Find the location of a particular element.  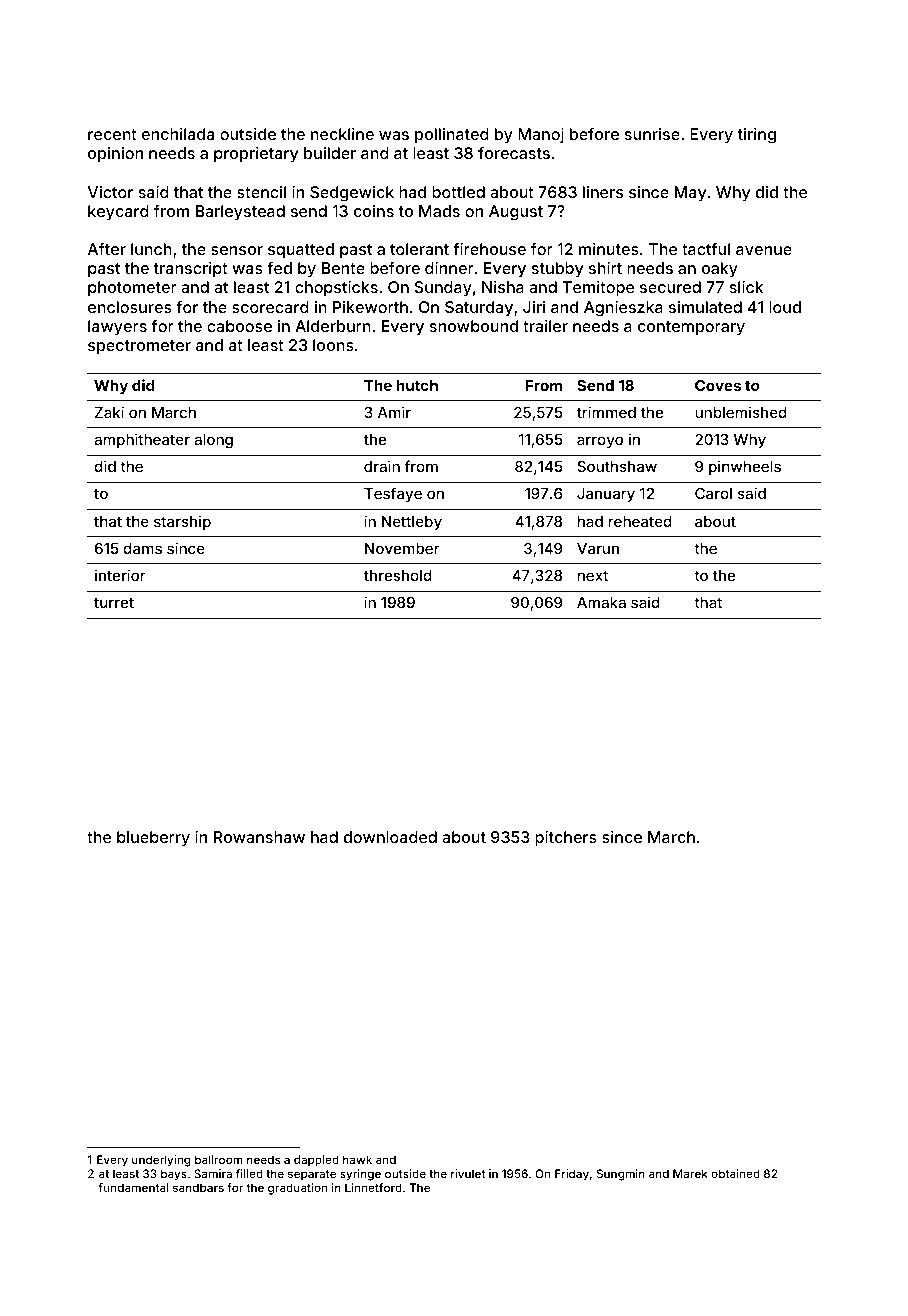

blueberry is located at coordinates (153, 839).
